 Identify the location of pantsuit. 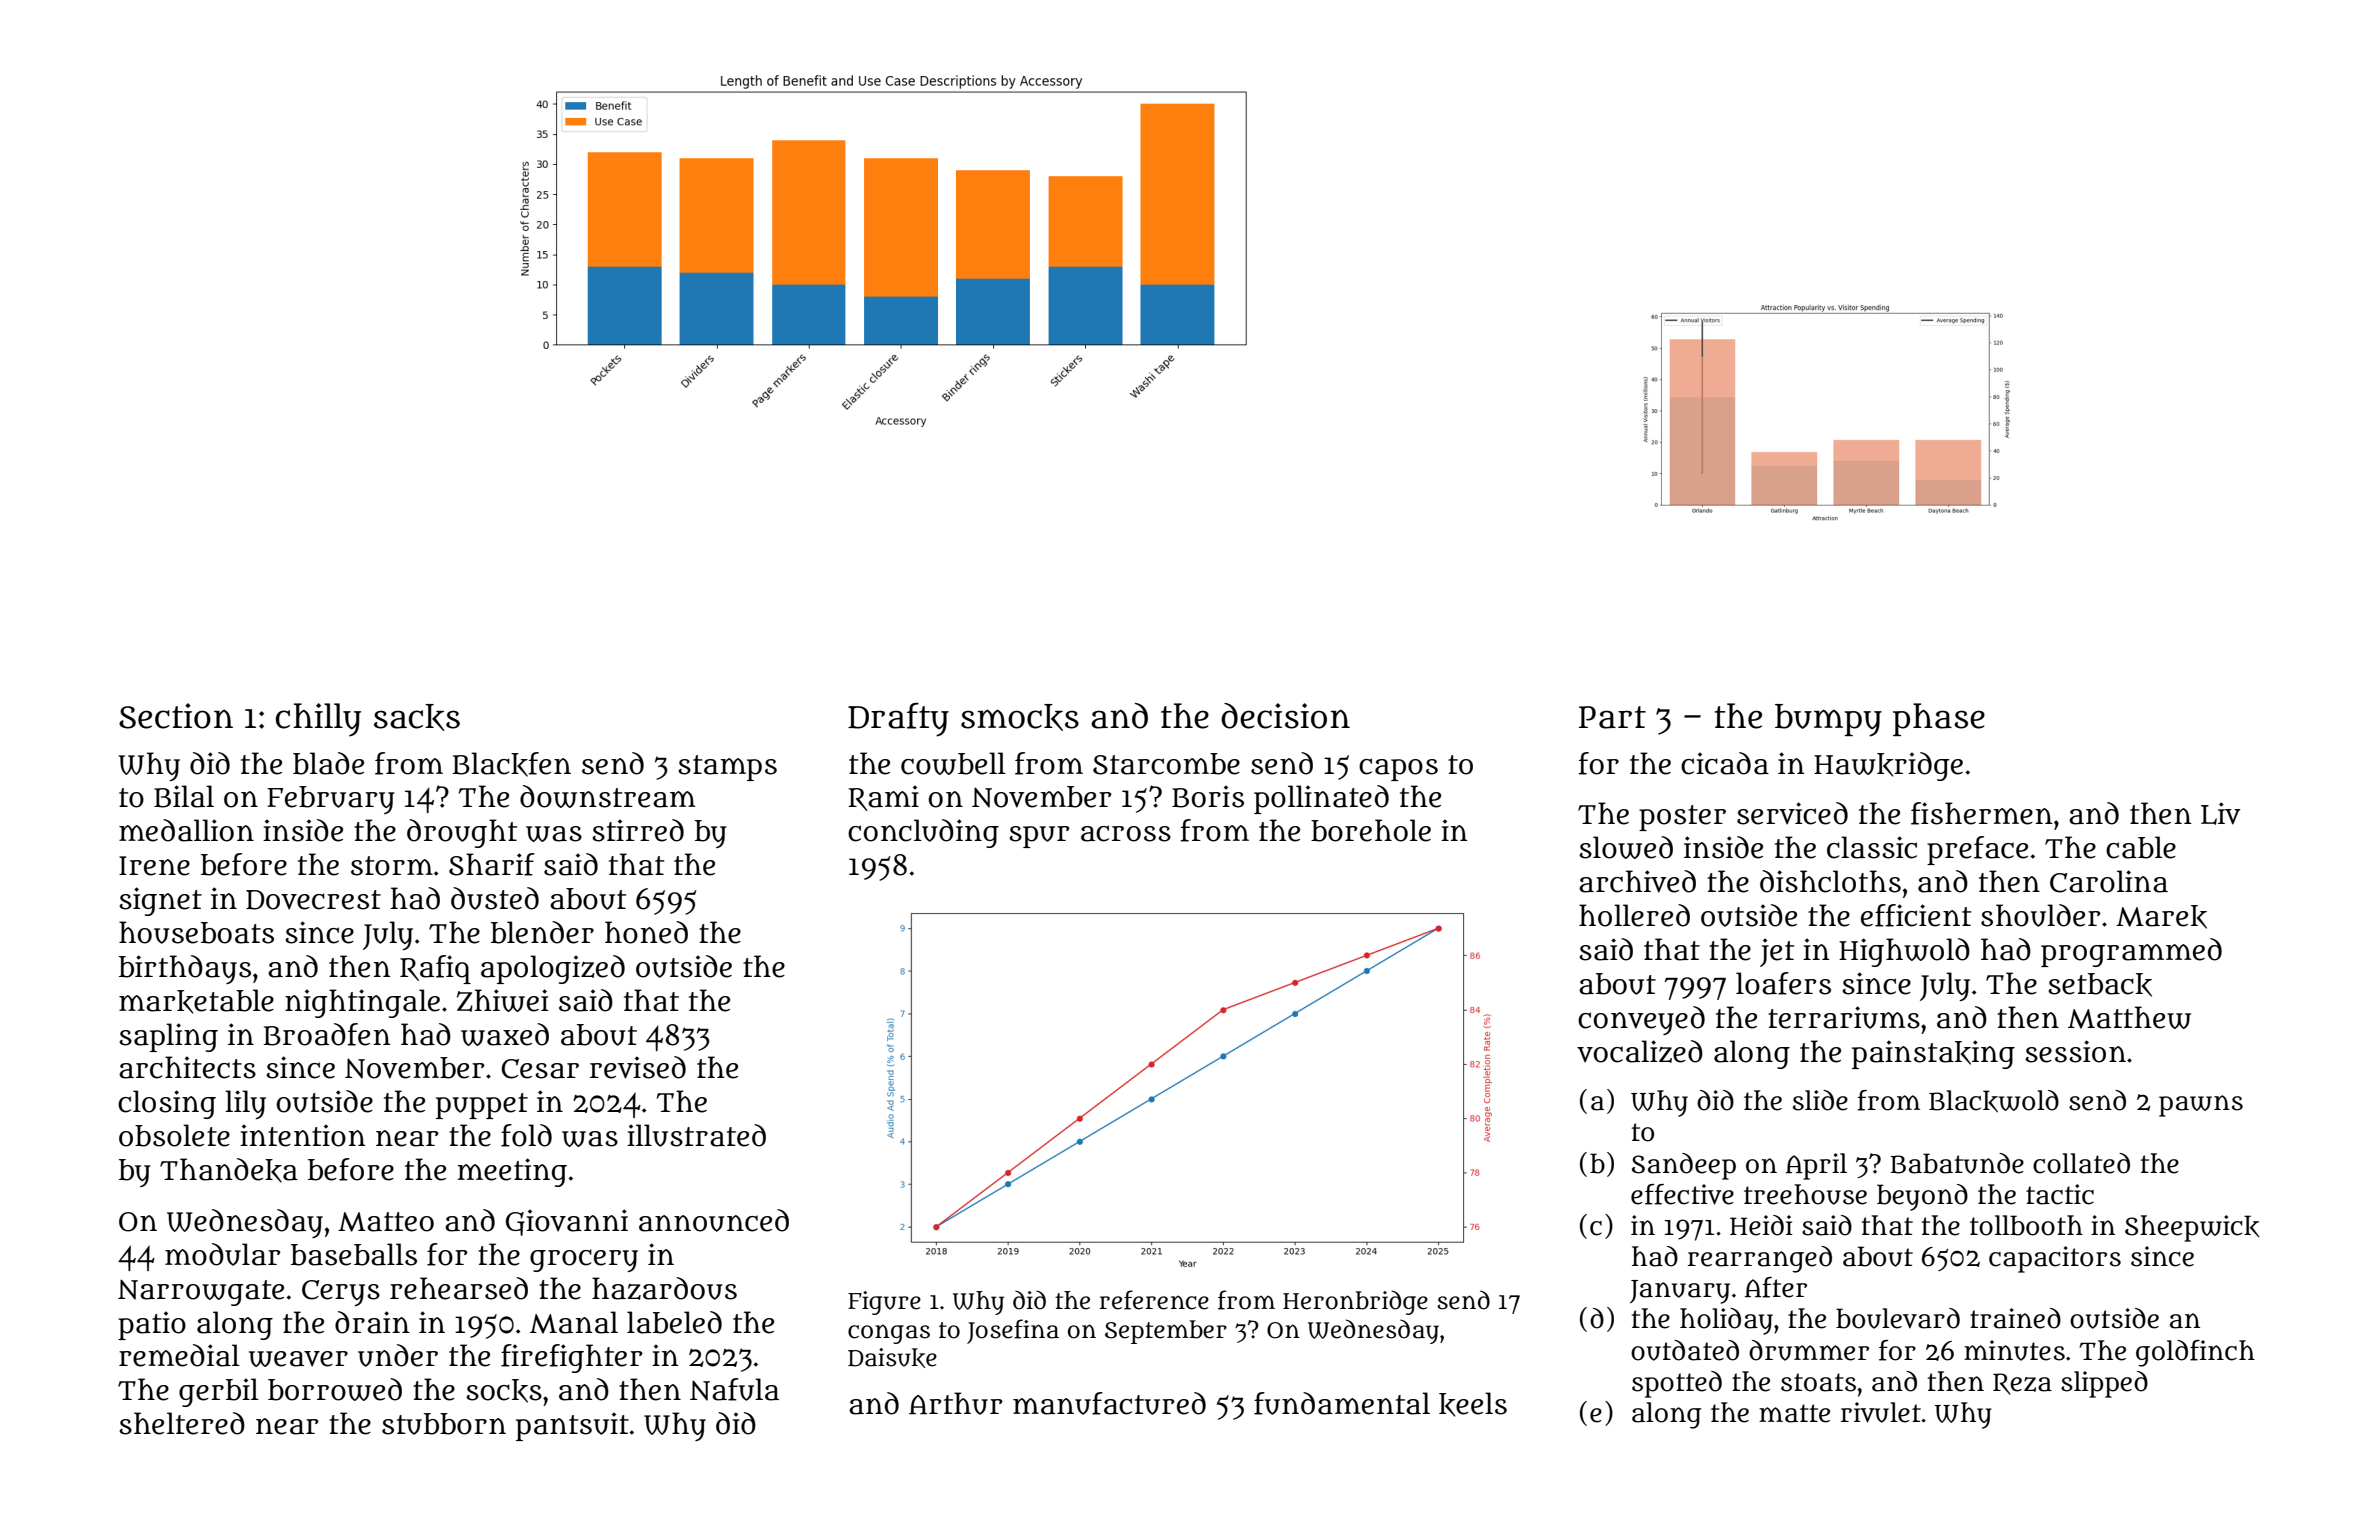
(572, 1426).
